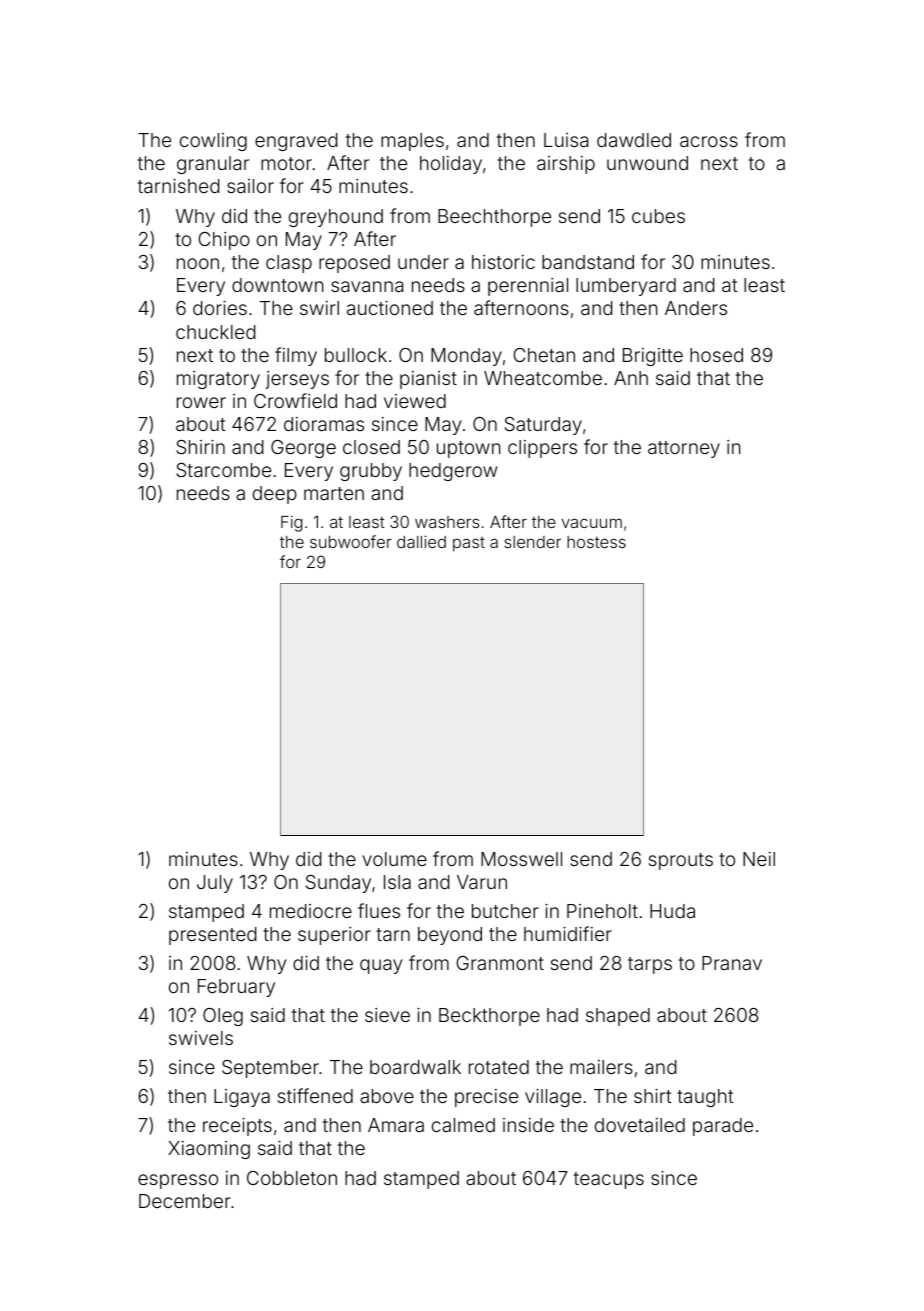 The image size is (924, 1311). I want to click on parade, so click(723, 1127).
